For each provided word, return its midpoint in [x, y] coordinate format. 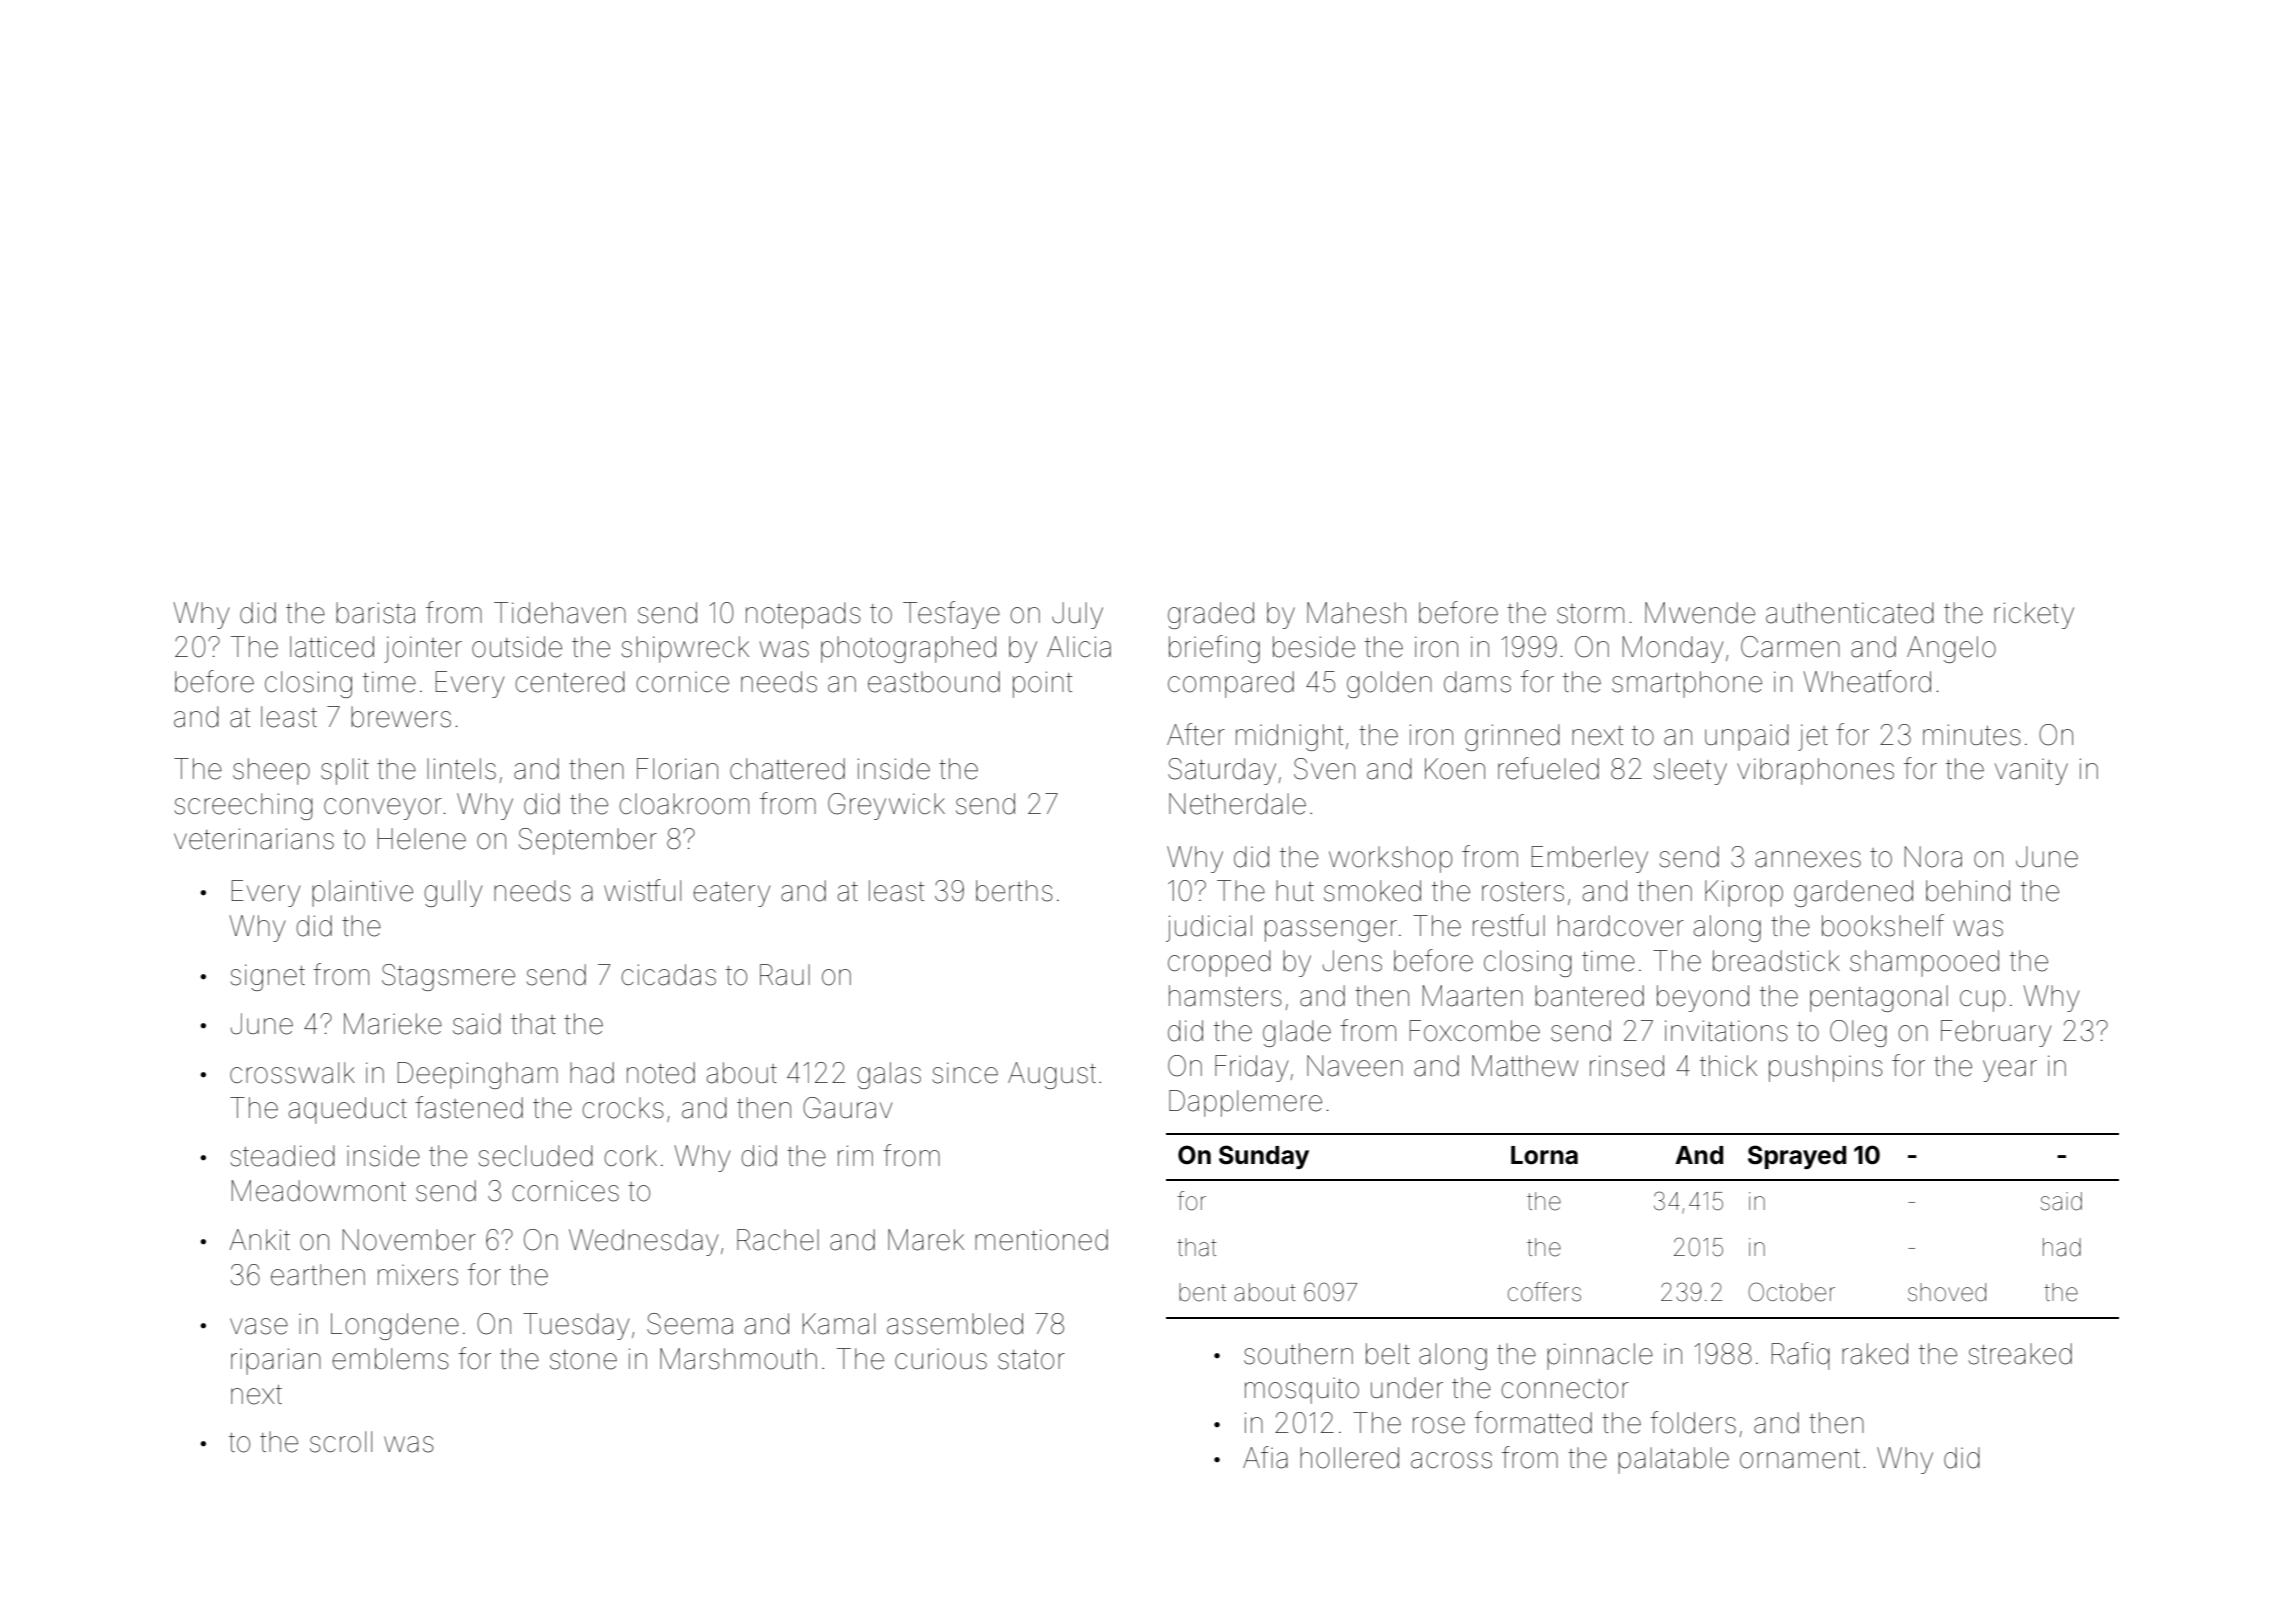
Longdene [395, 1326]
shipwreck [685, 649]
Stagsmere [448, 977]
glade [1297, 1033]
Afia [1265, 1457]
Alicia [1079, 647]
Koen [1455, 769]
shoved [1947, 1292]
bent [1202, 1292]
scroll [341, 1442]
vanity [2031, 771]
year [2010, 1071]
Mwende [1700, 613]
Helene [422, 839]
